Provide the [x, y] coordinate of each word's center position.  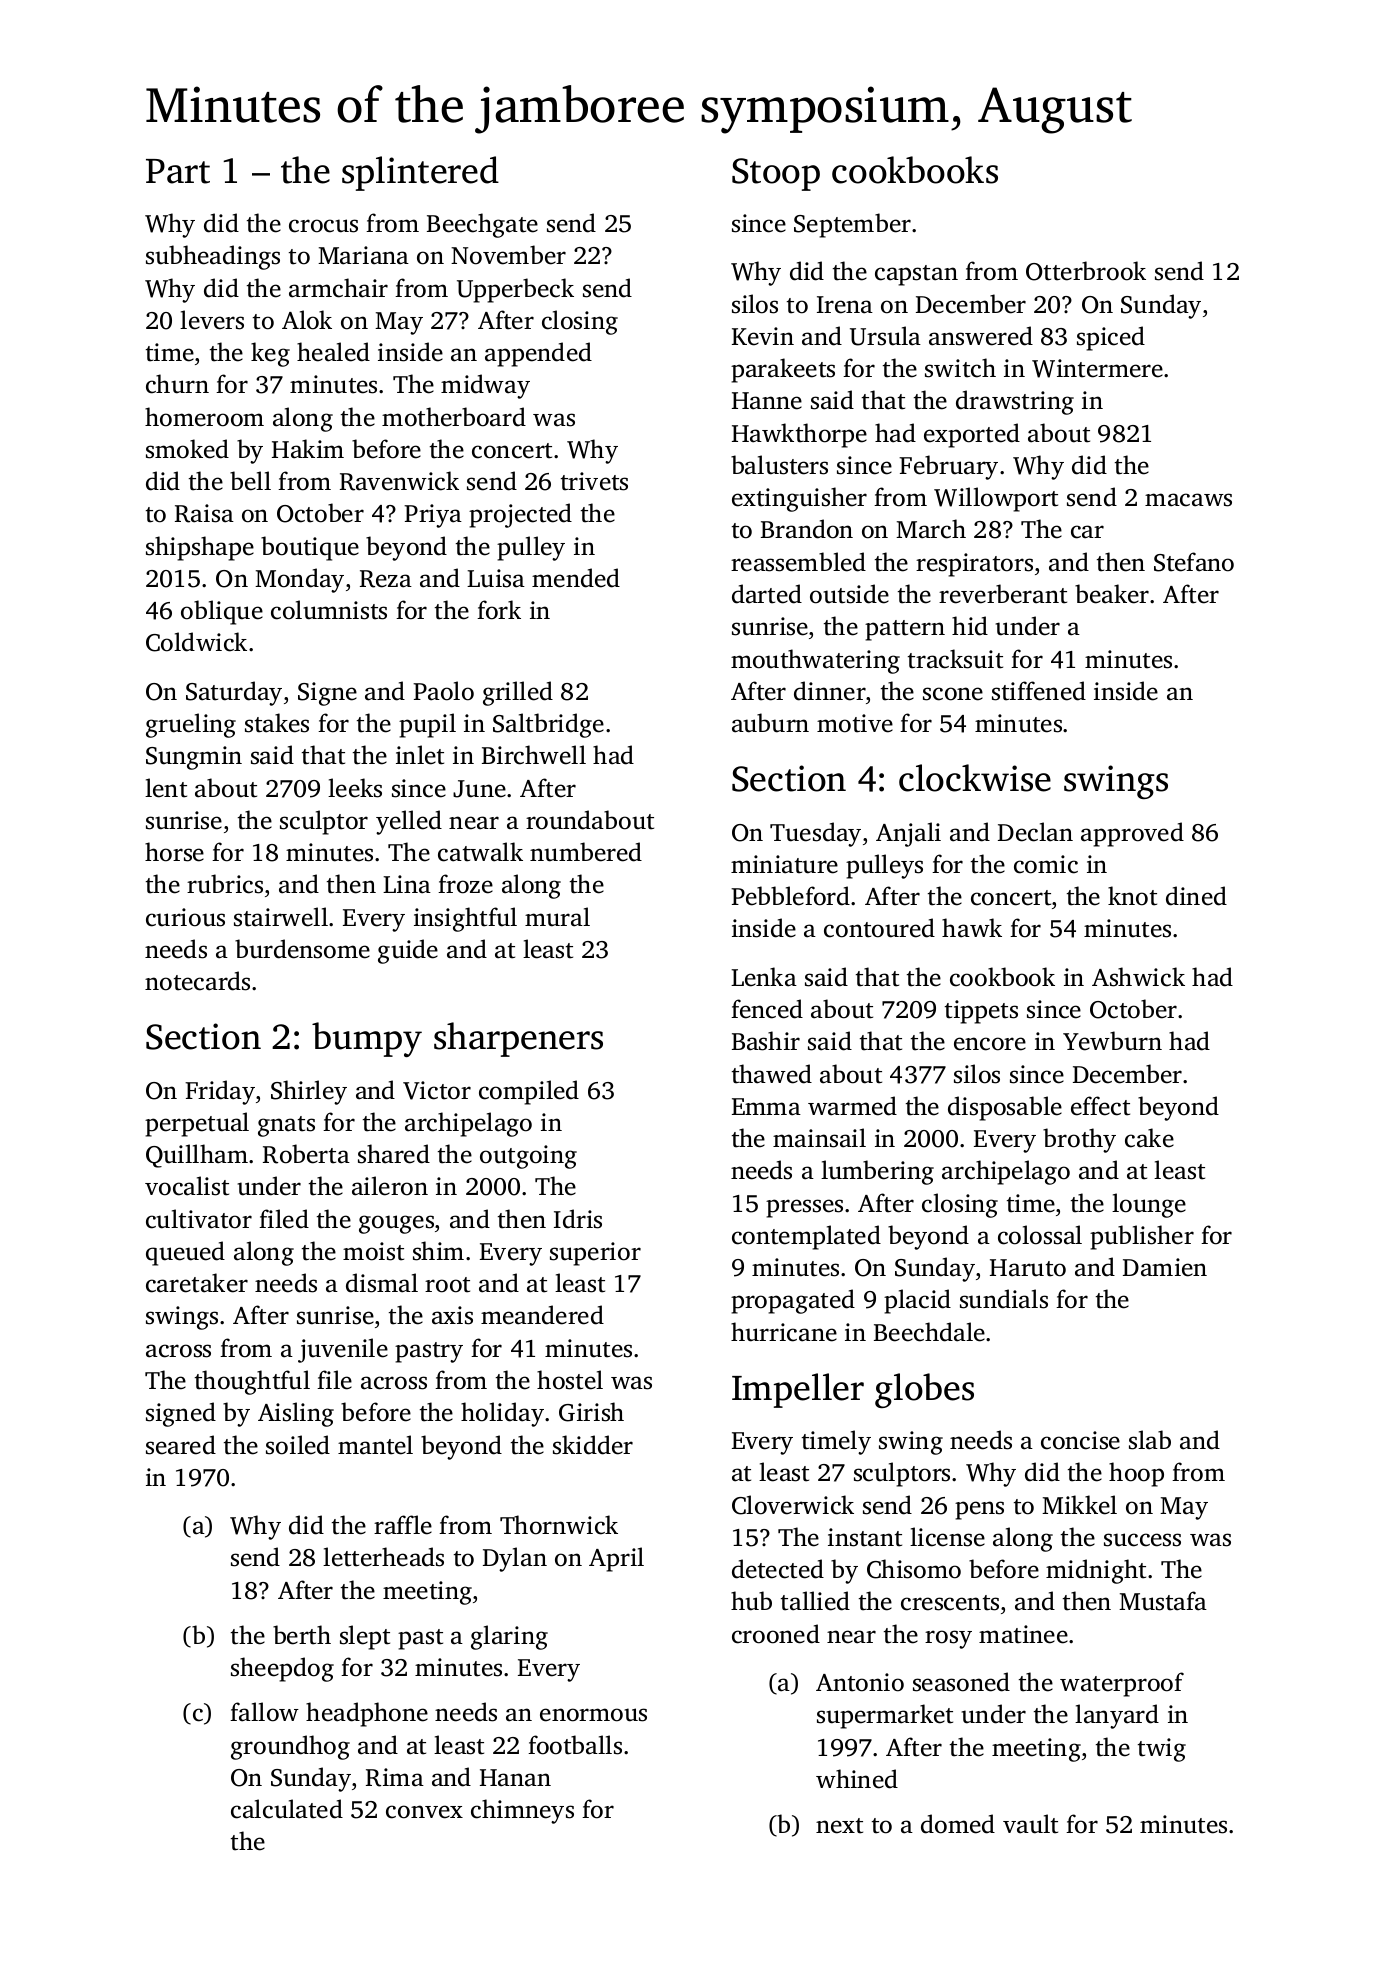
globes [924, 1390]
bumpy [367, 1039]
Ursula [885, 336]
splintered [420, 173]
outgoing [528, 1157]
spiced [1111, 338]
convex [424, 1812]
